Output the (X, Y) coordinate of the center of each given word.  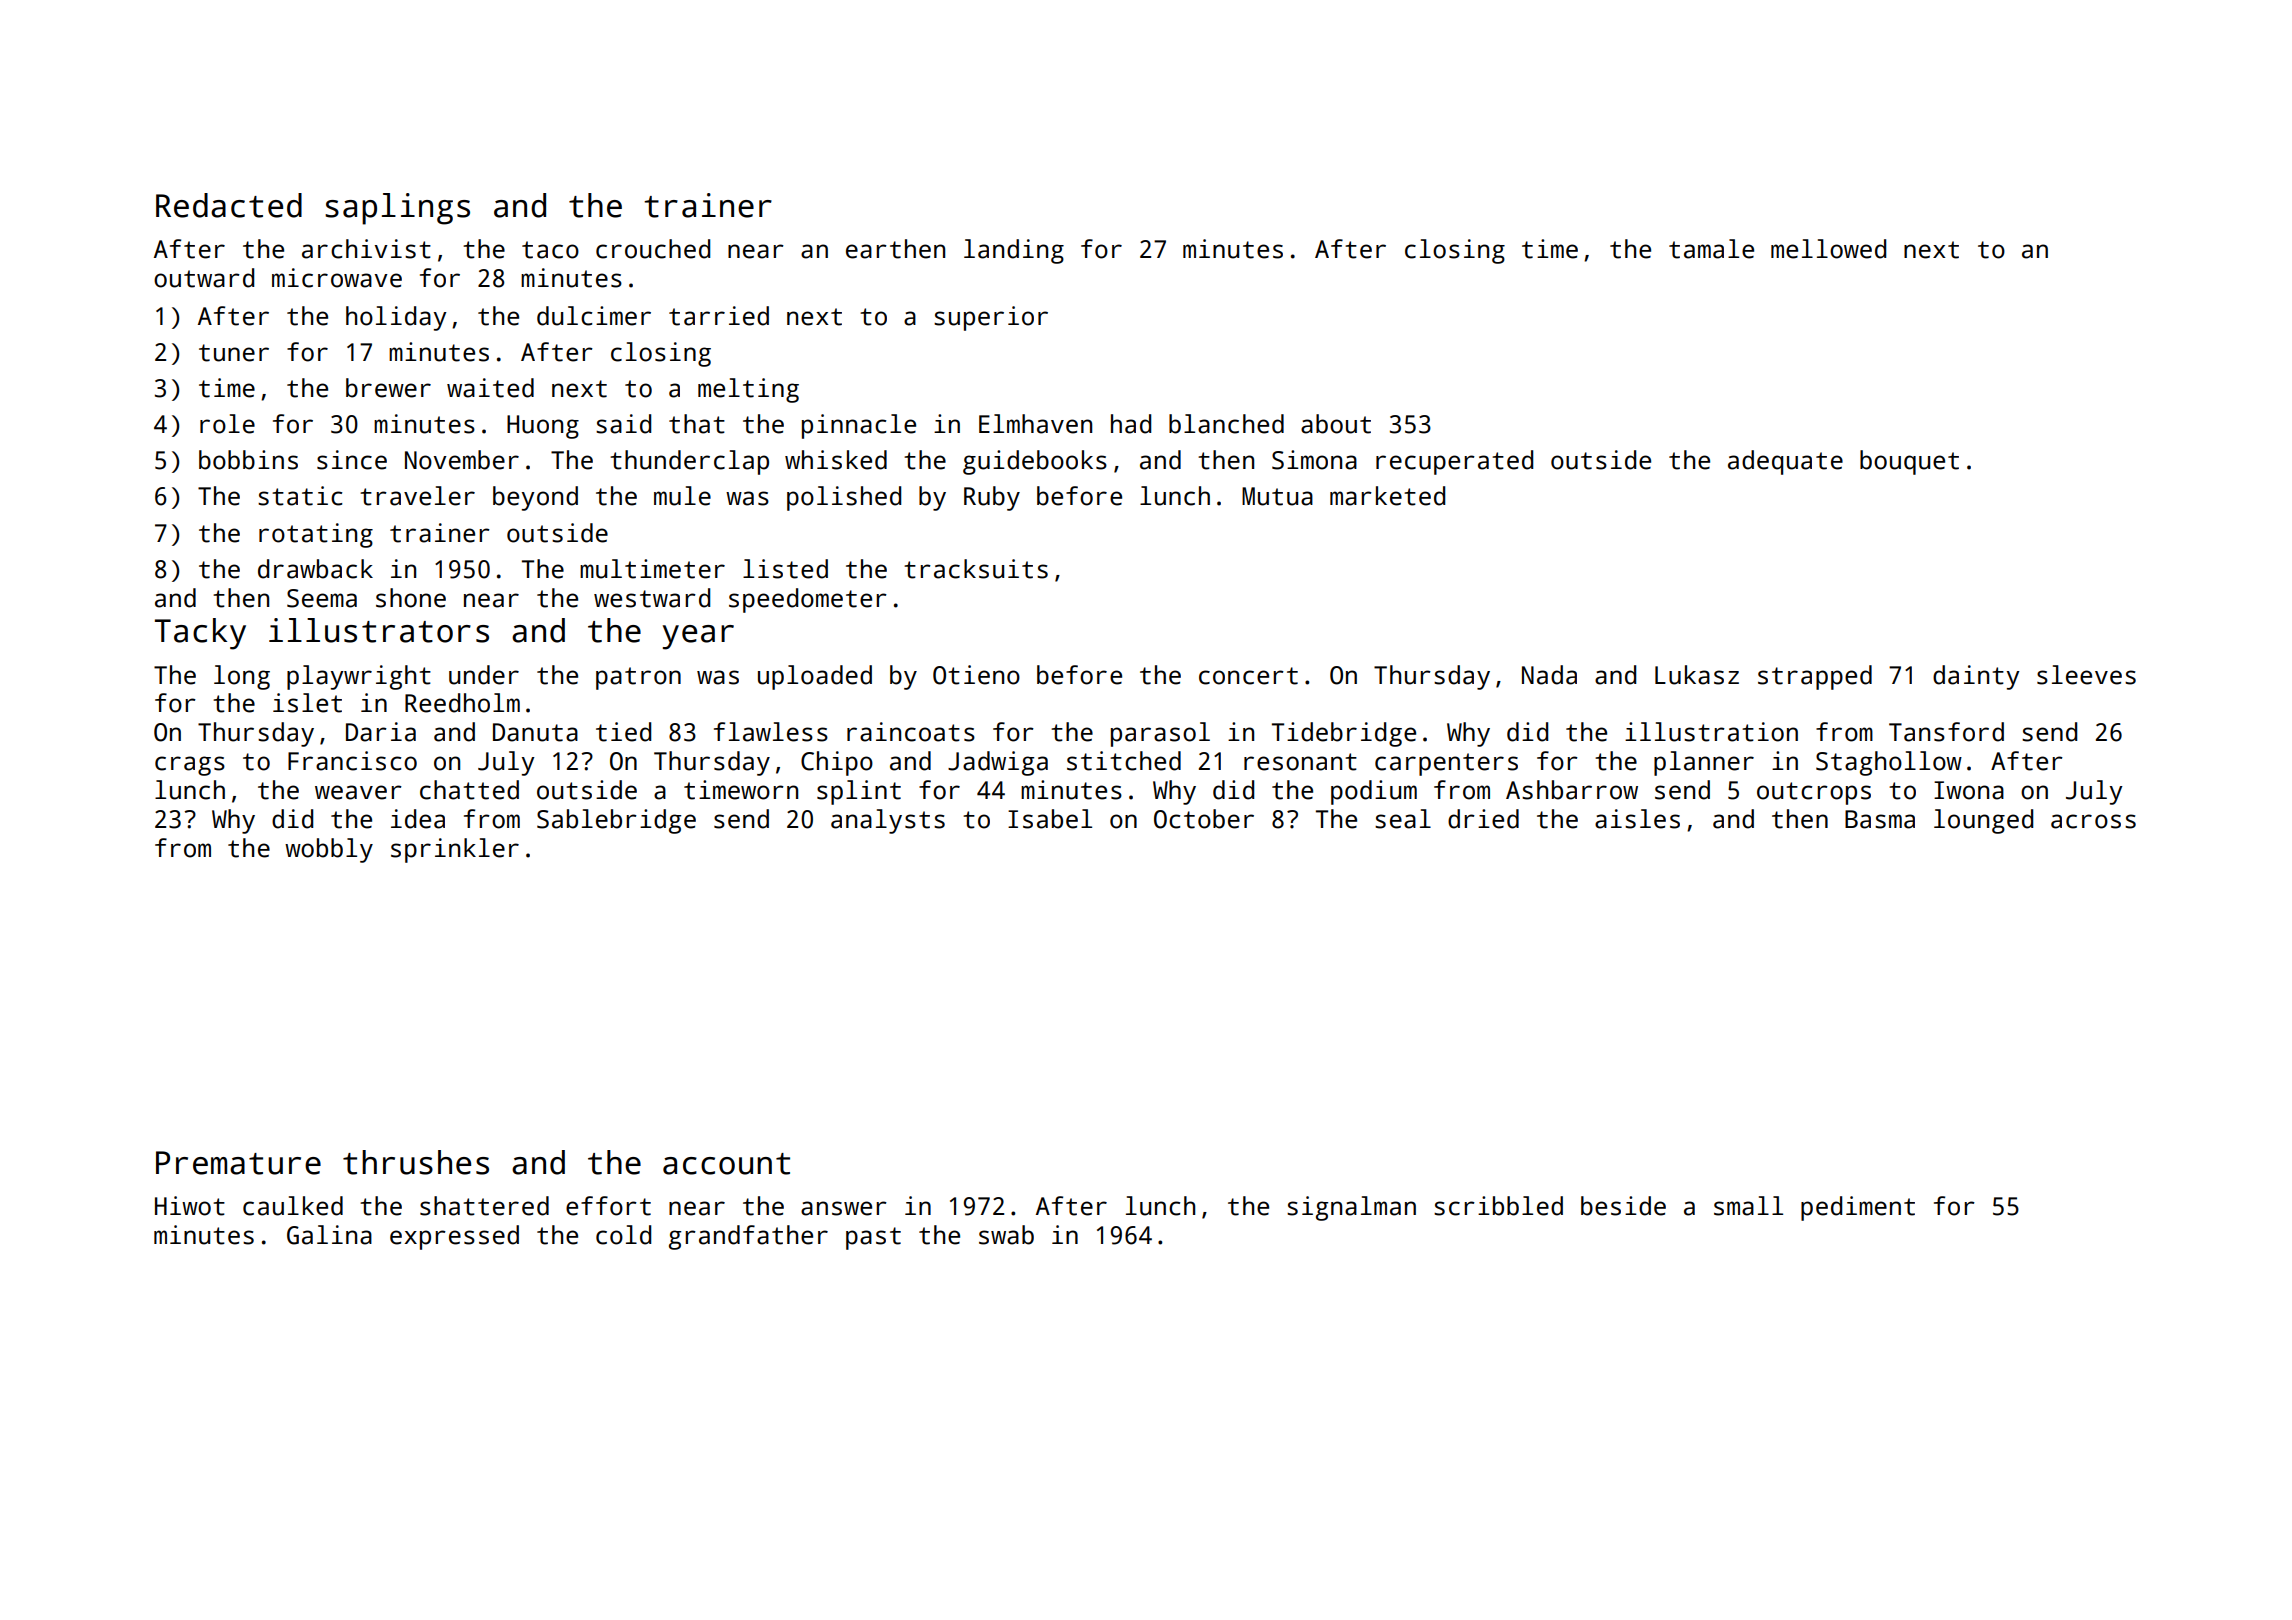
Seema (322, 598)
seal (1403, 819)
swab (1006, 1235)
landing (1014, 251)
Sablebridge (616, 821)
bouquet (1909, 462)
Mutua (1277, 496)
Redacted (229, 205)
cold (623, 1235)
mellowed (1828, 249)
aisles (1637, 819)
